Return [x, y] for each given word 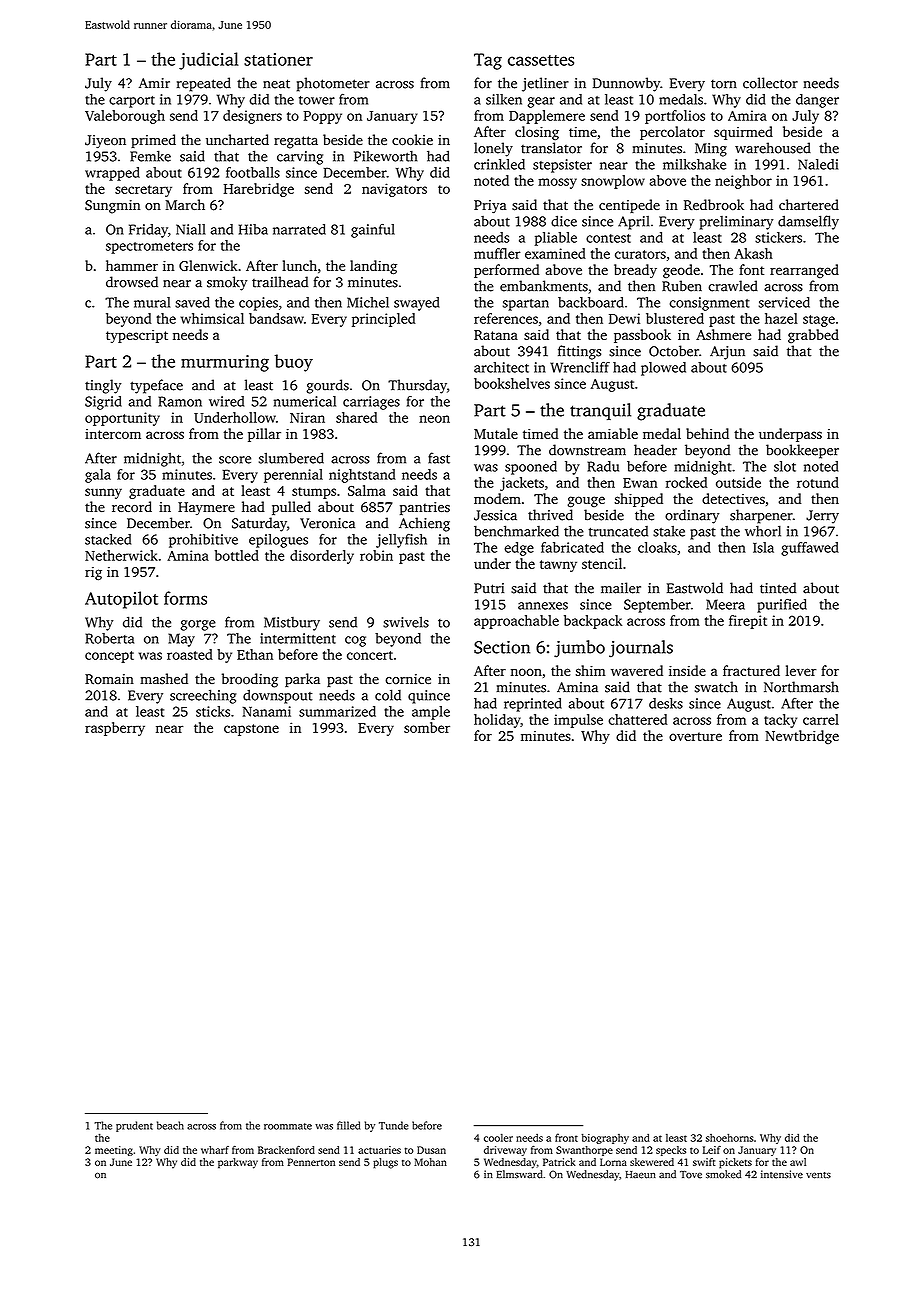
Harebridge [259, 190]
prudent [134, 1126]
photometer [333, 84]
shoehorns [730, 1137]
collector [770, 83]
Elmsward [519, 1174]
